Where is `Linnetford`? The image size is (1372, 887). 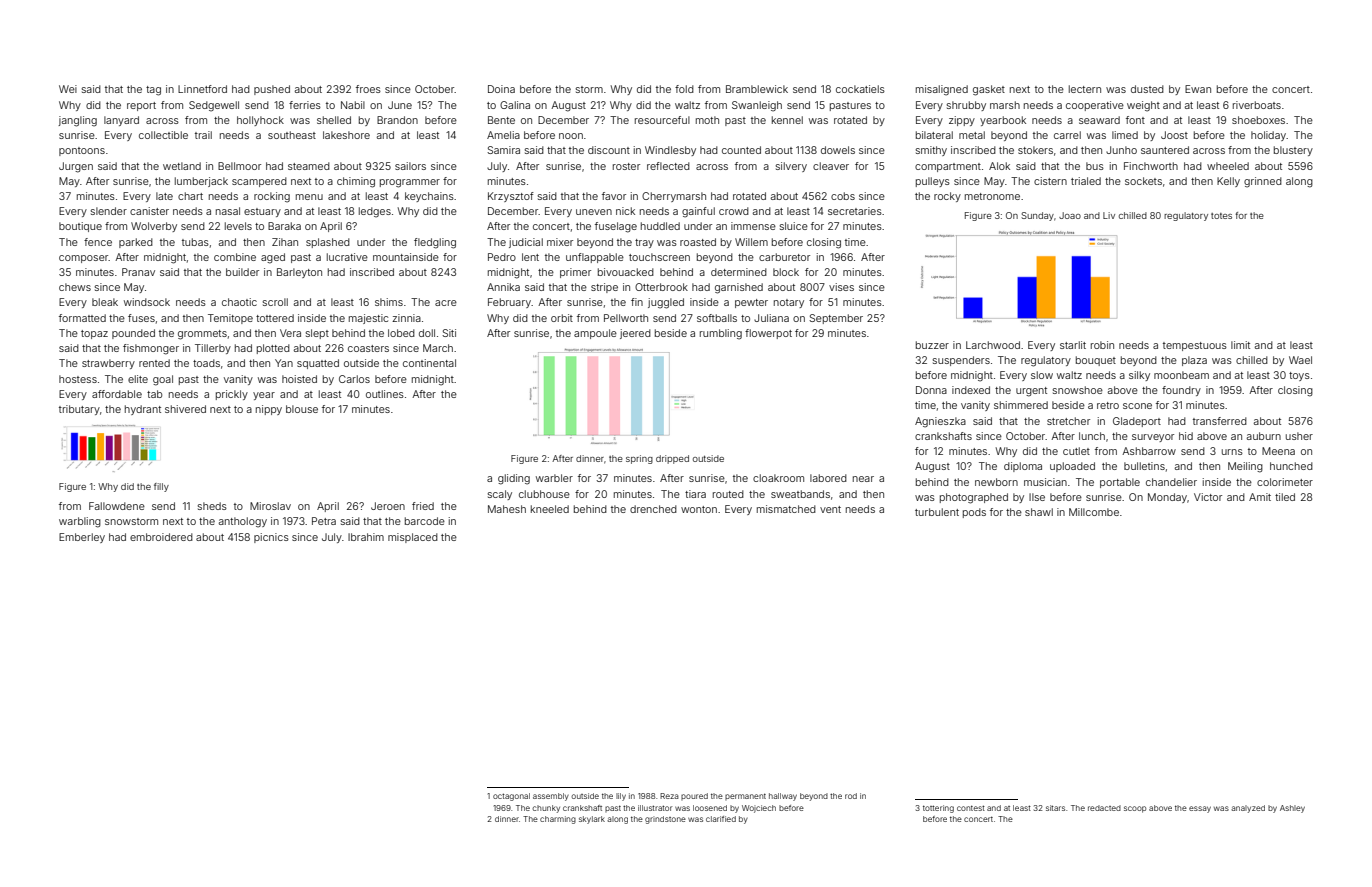
Linnetford is located at coordinates (202, 89).
